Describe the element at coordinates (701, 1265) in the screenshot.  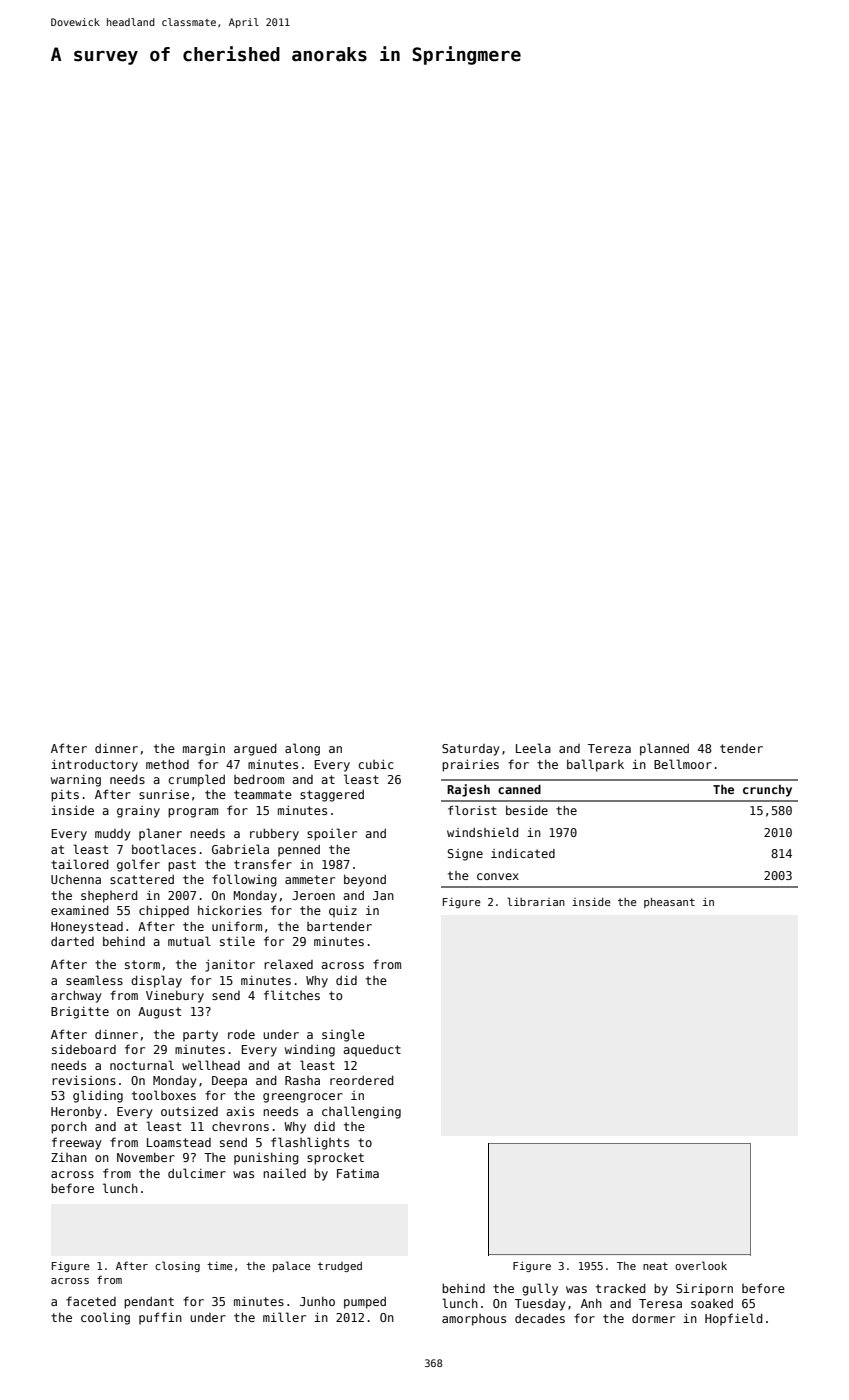
I see `overlook` at that location.
